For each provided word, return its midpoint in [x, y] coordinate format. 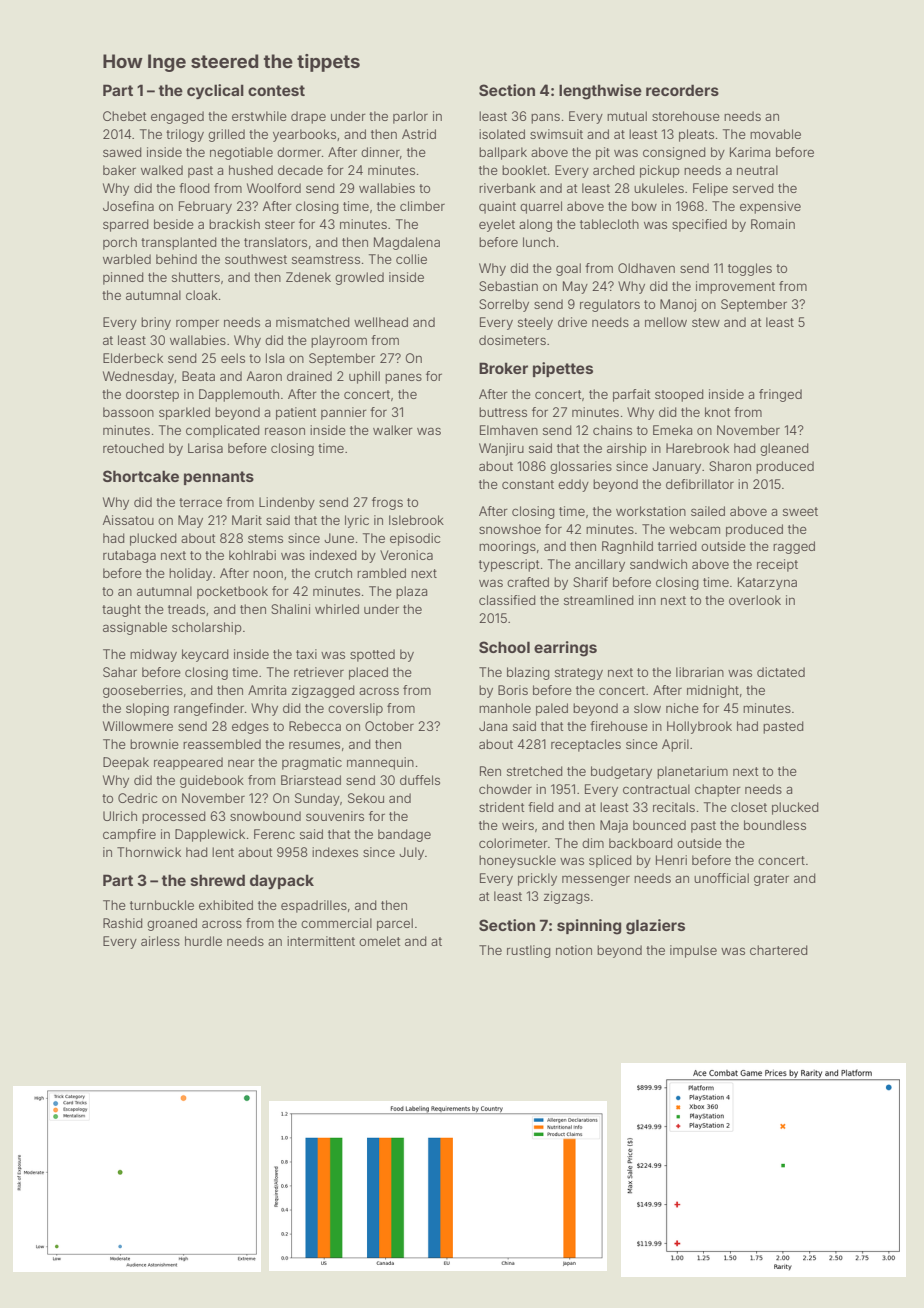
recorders [682, 90]
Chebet [124, 116]
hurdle [203, 941]
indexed [333, 555]
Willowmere [138, 726]
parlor [410, 117]
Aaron [264, 376]
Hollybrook [699, 727]
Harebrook [697, 448]
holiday [190, 574]
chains [612, 430]
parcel [395, 924]
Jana [493, 726]
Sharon [730, 466]
